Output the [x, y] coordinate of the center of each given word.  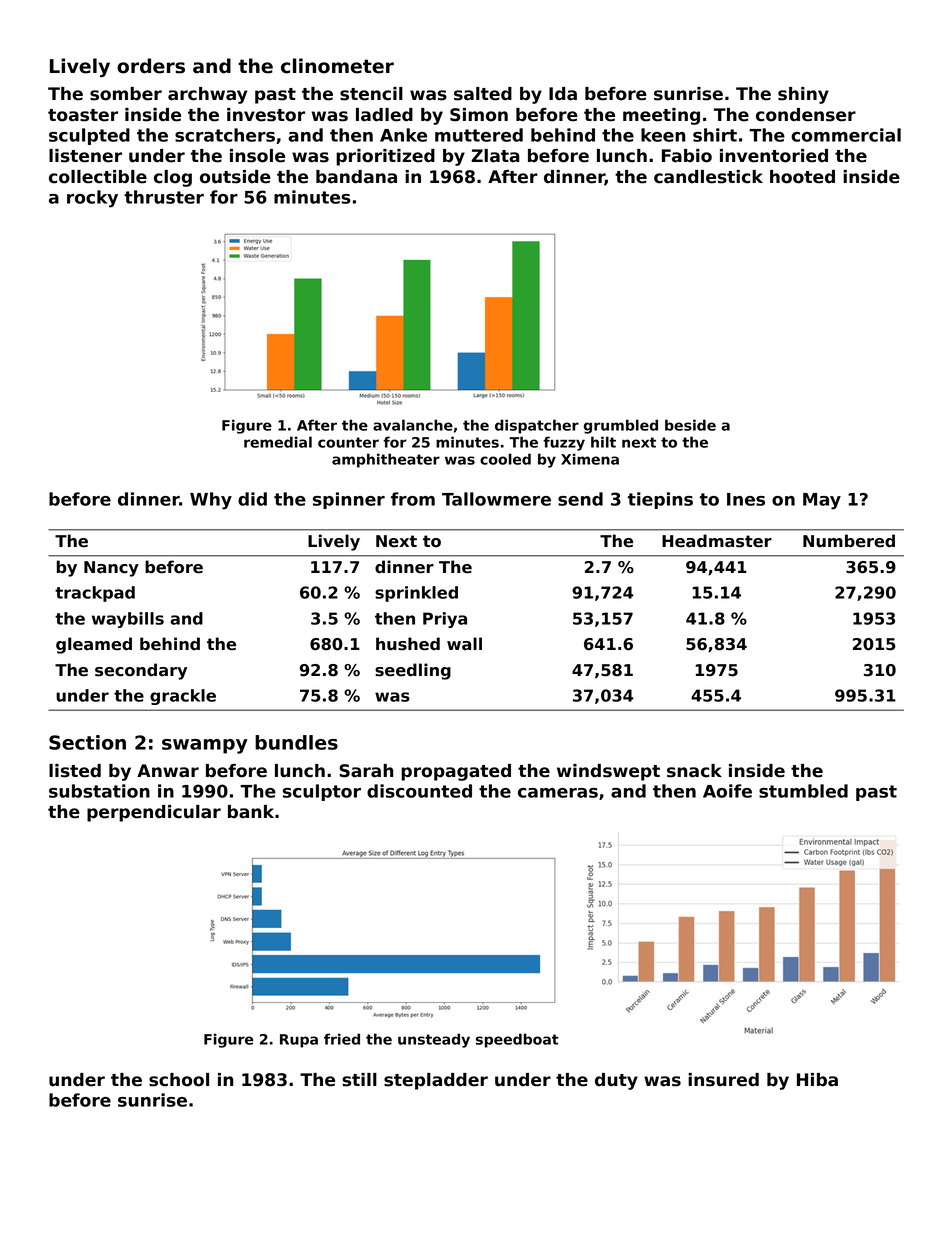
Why [211, 501]
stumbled [803, 791]
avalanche [413, 425]
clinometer [337, 66]
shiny [803, 95]
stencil [371, 94]
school [179, 1080]
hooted [802, 177]
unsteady [434, 1040]
